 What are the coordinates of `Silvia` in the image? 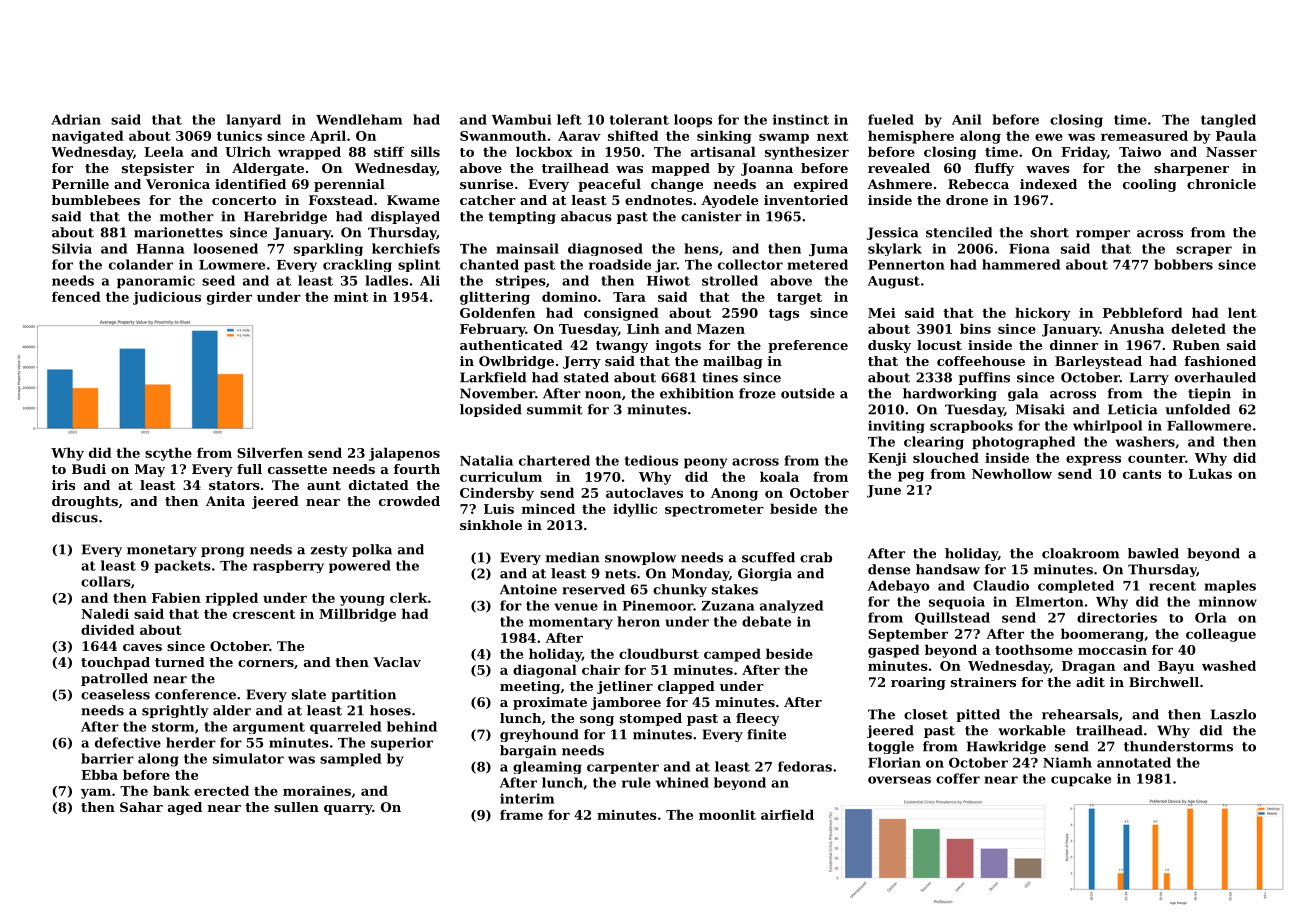 It's located at (72, 248).
